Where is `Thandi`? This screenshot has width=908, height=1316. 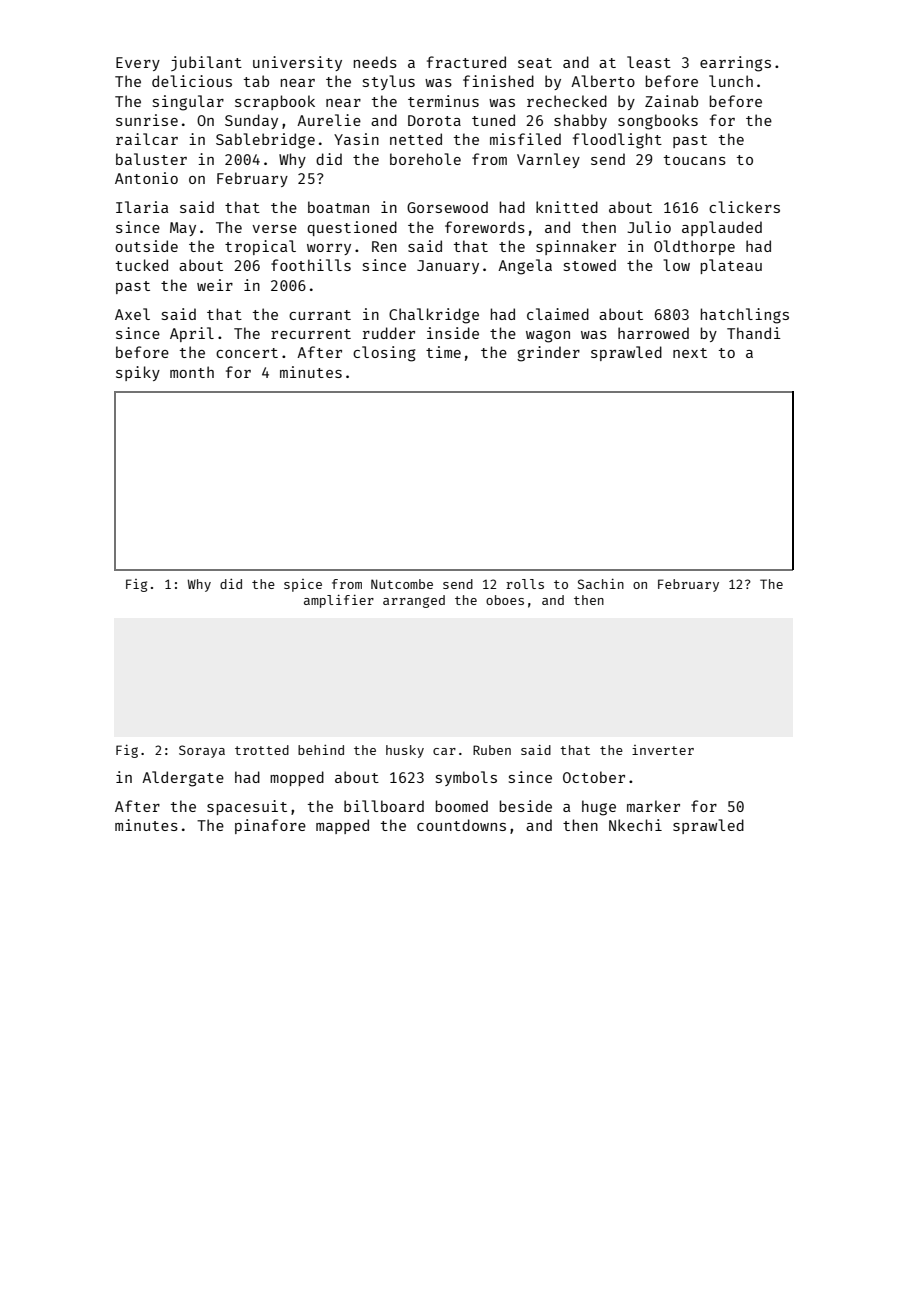
Thandi is located at coordinates (754, 333).
